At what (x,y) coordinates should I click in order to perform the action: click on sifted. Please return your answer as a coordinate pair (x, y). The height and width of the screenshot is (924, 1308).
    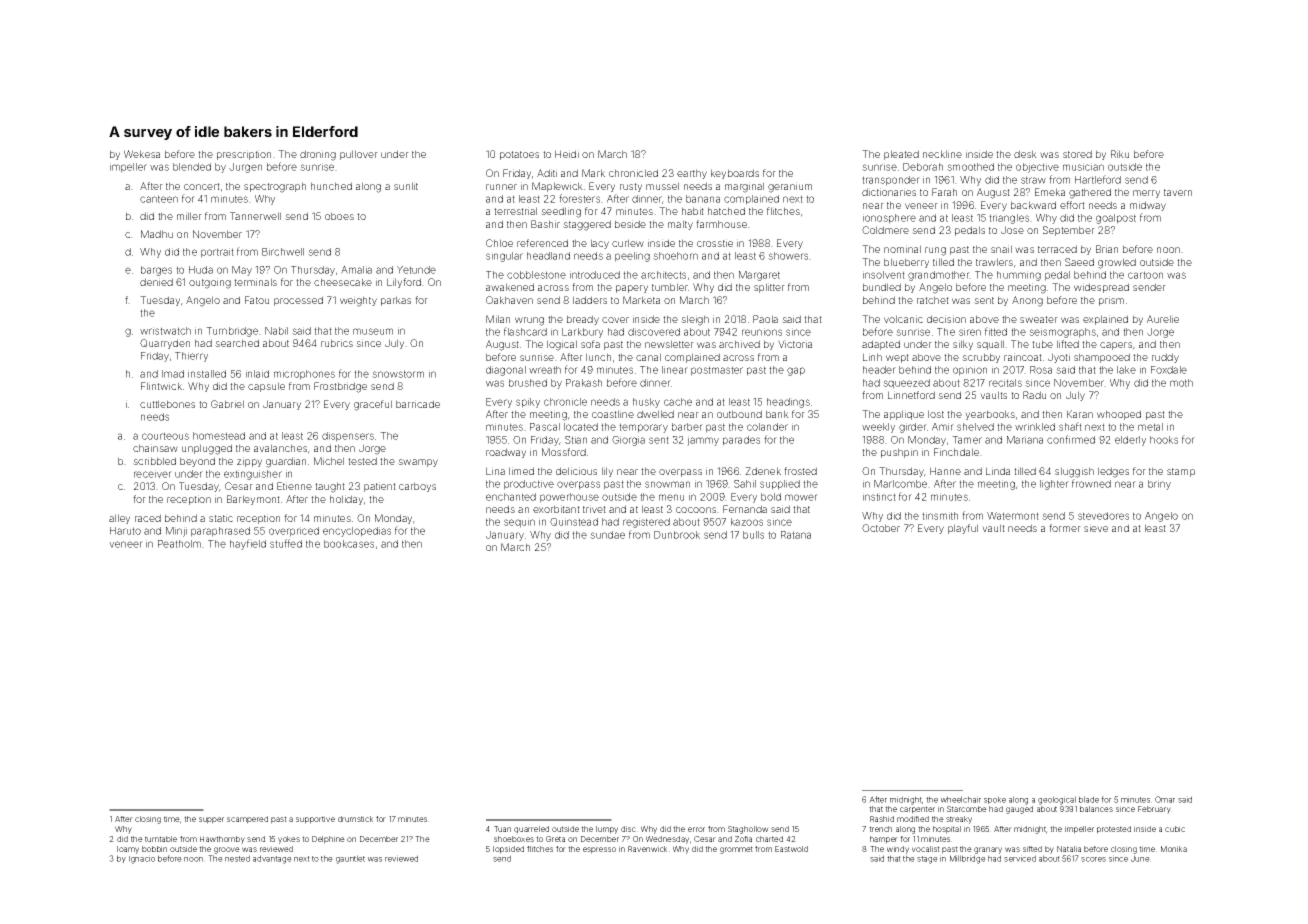
    Looking at the image, I should click on (1032, 849).
